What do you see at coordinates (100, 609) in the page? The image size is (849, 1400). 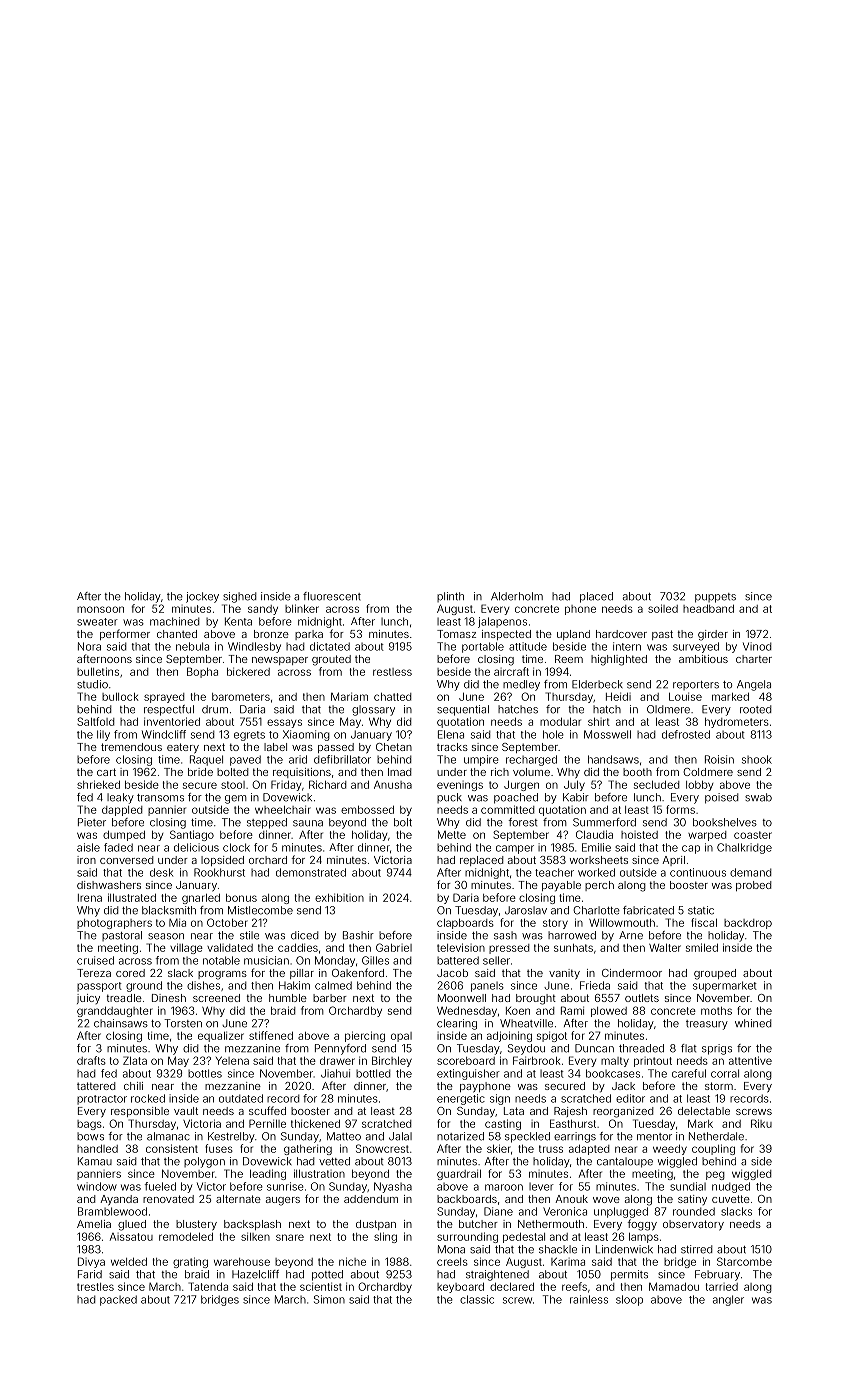 I see `monsoon` at bounding box center [100, 609].
